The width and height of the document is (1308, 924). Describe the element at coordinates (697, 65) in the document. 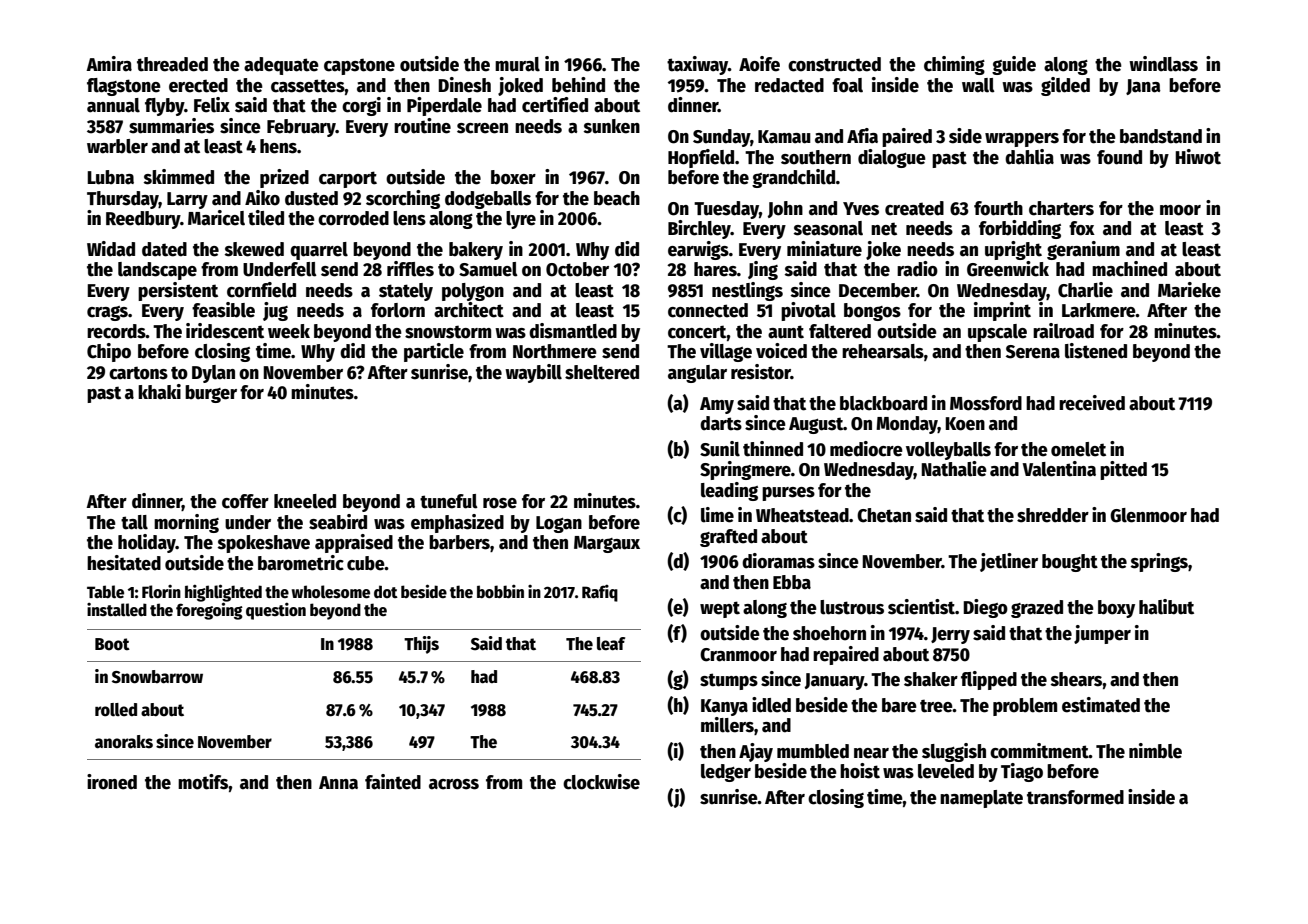

I see `taxiway` at that location.
